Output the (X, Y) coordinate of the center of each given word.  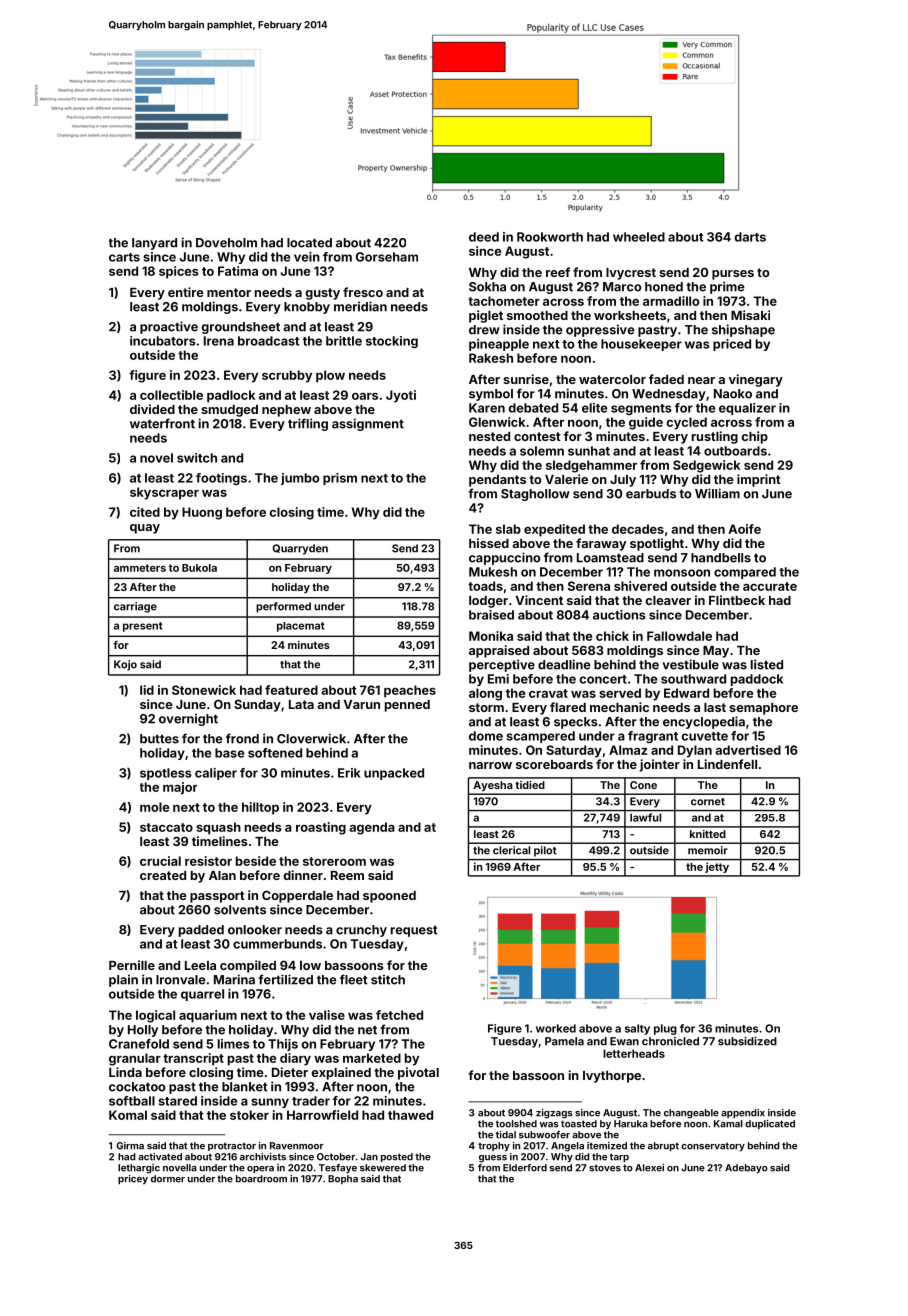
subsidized (747, 1041)
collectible (171, 395)
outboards (735, 451)
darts (750, 237)
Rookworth (550, 237)
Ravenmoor (297, 1146)
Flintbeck (737, 600)
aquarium (208, 1016)
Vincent (539, 600)
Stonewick (204, 690)
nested (489, 436)
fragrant (653, 737)
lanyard (154, 244)
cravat (548, 693)
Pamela (564, 1041)
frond (242, 738)
